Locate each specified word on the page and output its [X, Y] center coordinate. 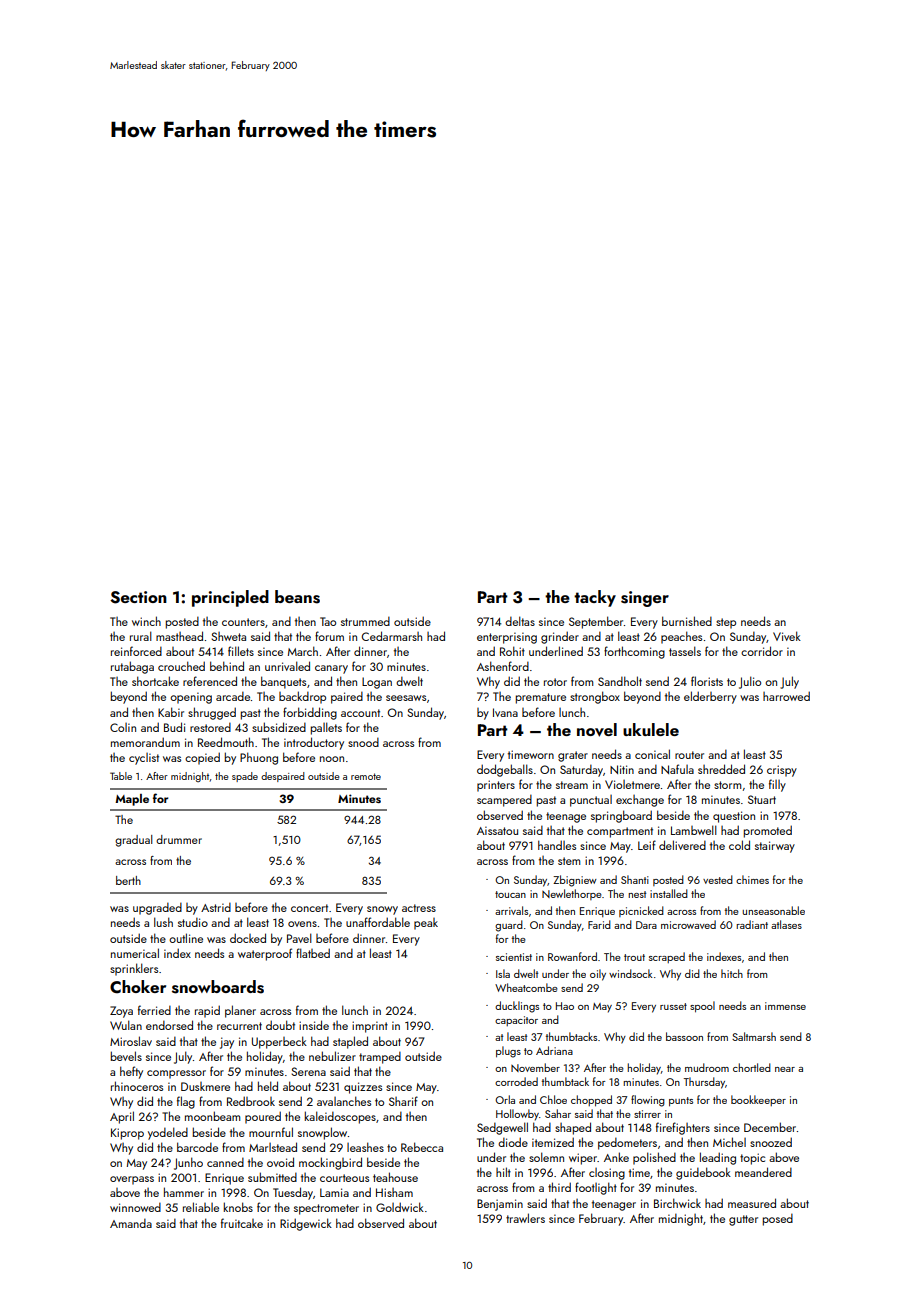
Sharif [403, 1101]
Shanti [635, 879]
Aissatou [497, 830]
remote [366, 776]
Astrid [216, 907]
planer [240, 1011]
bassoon [684, 1036]
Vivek [787, 636]
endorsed [169, 1025]
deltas [520, 621]
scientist [514, 957]
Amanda [131, 1223]
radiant [752, 924]
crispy [782, 771]
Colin [123, 727]
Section [138, 597]
